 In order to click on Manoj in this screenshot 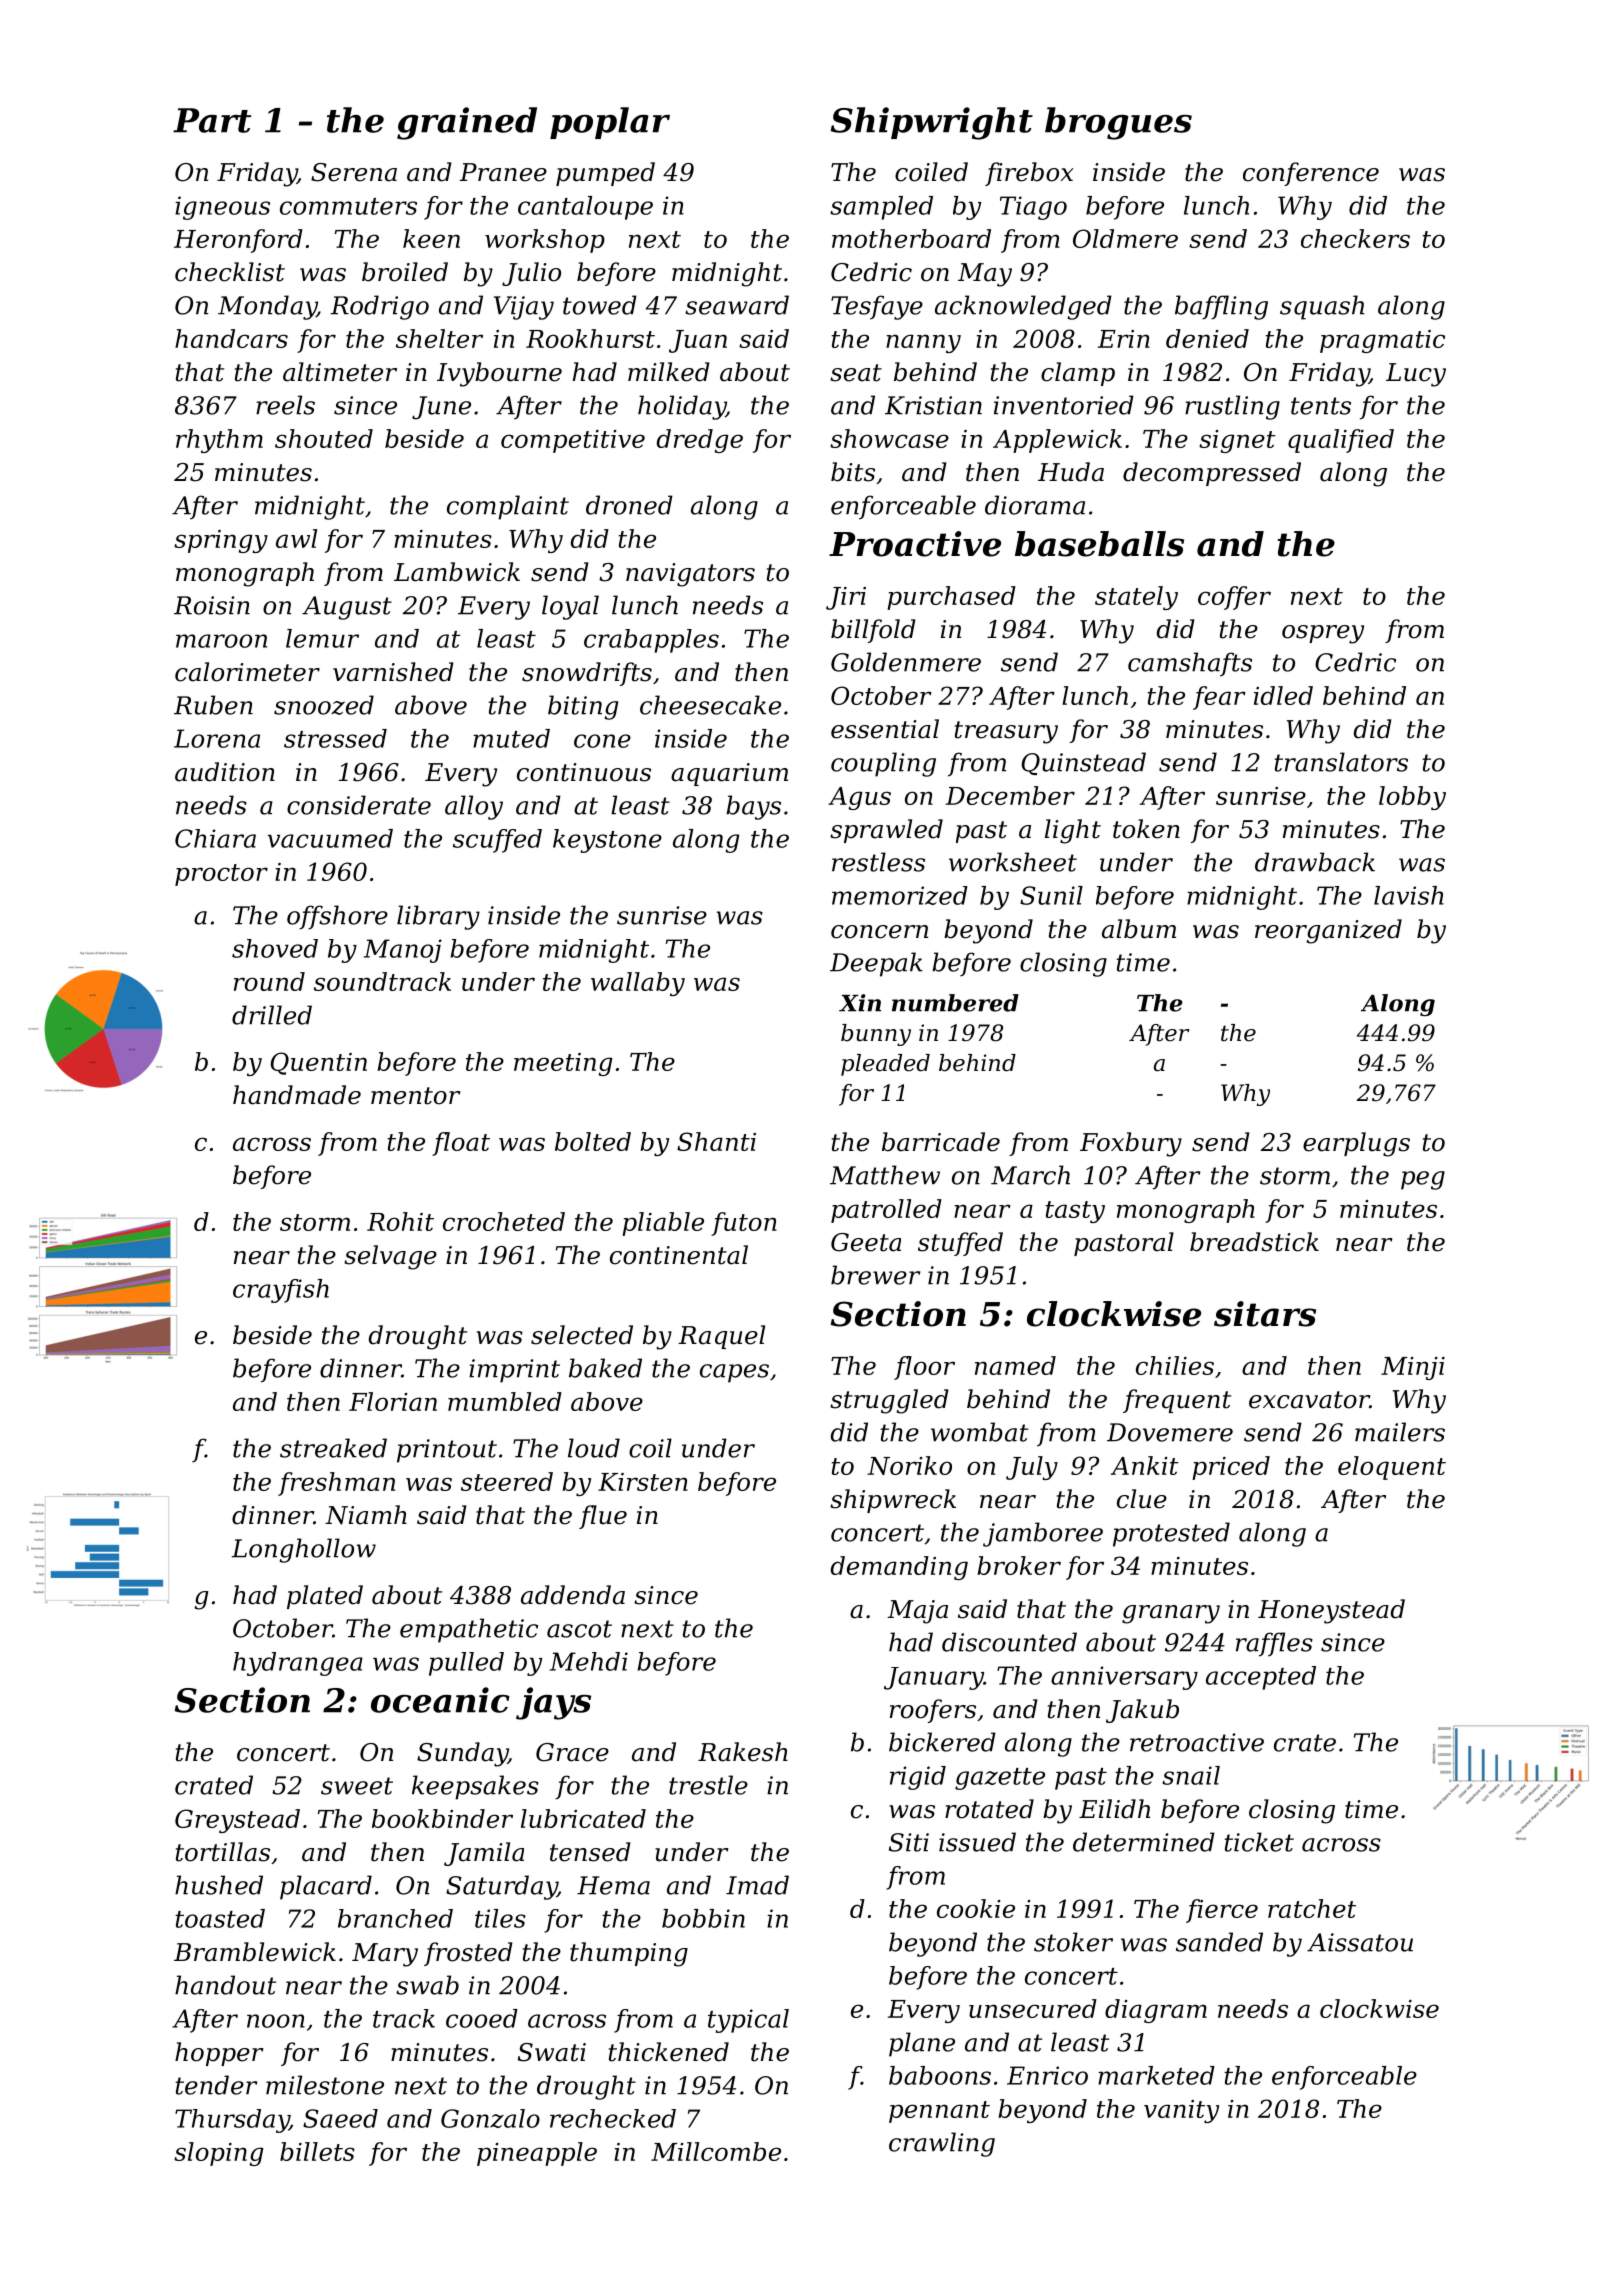, I will do `click(403, 951)`.
